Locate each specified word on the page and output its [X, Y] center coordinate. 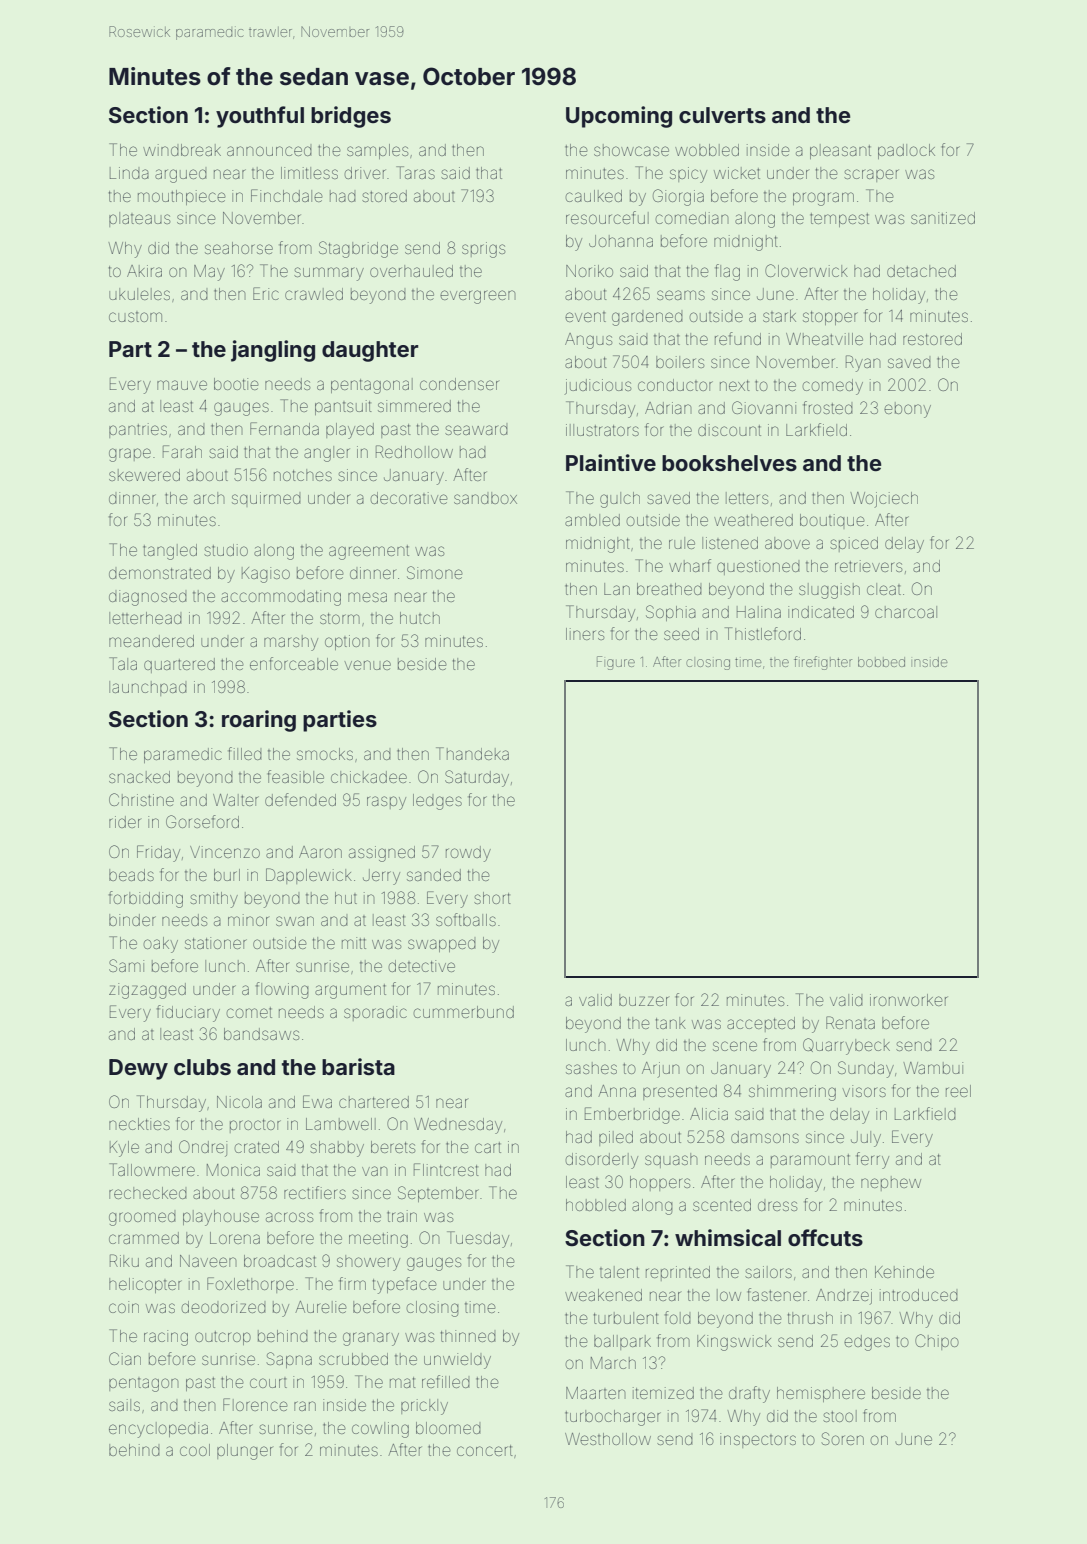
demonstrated [160, 573]
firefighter [823, 663]
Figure [616, 663]
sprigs [483, 250]
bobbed [881, 662]
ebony [907, 410]
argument [350, 991]
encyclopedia [158, 1430]
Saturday [477, 778]
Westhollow [608, 1439]
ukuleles [139, 294]
